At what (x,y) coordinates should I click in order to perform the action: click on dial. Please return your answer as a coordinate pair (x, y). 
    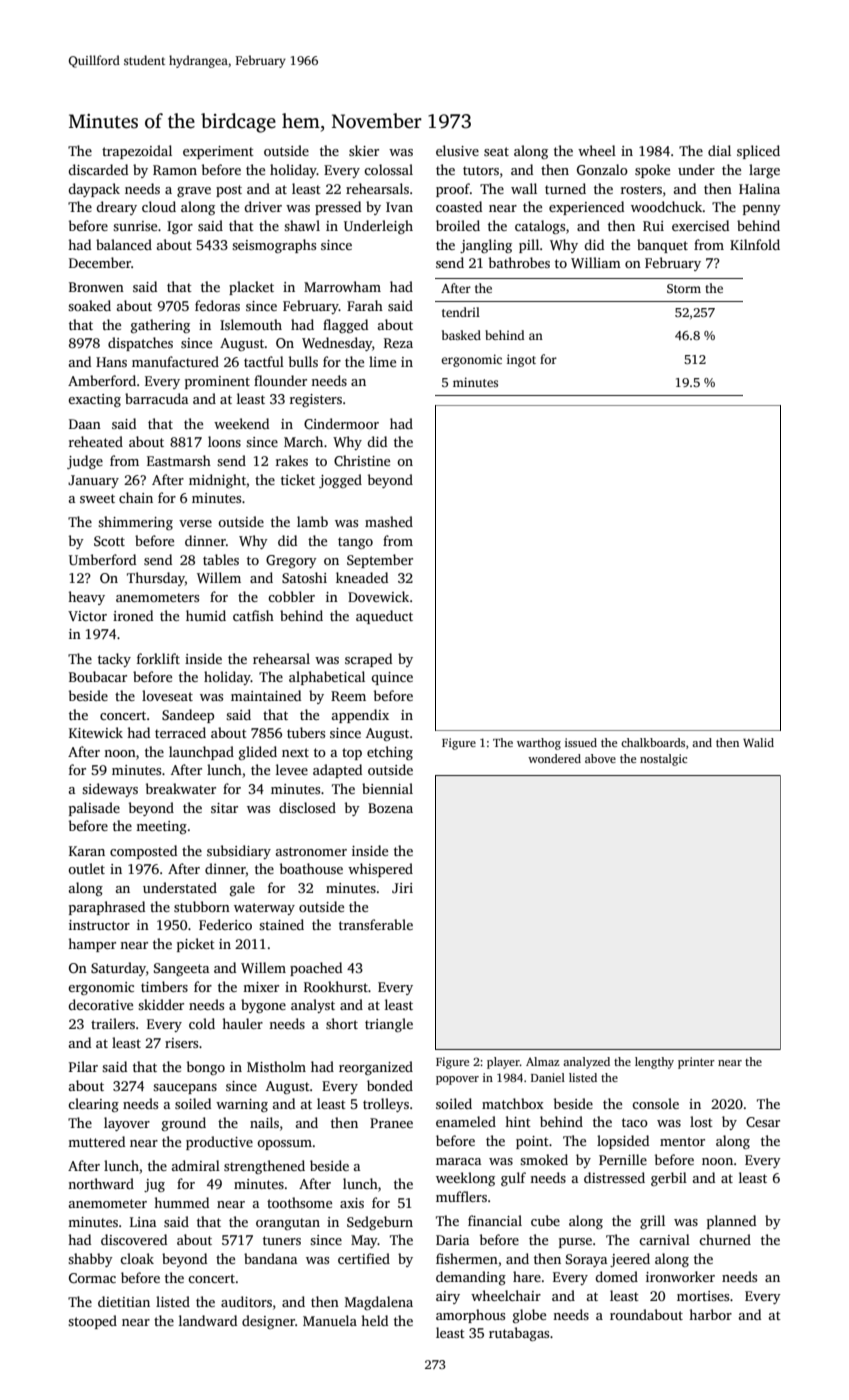
    Looking at the image, I should click on (719, 150).
